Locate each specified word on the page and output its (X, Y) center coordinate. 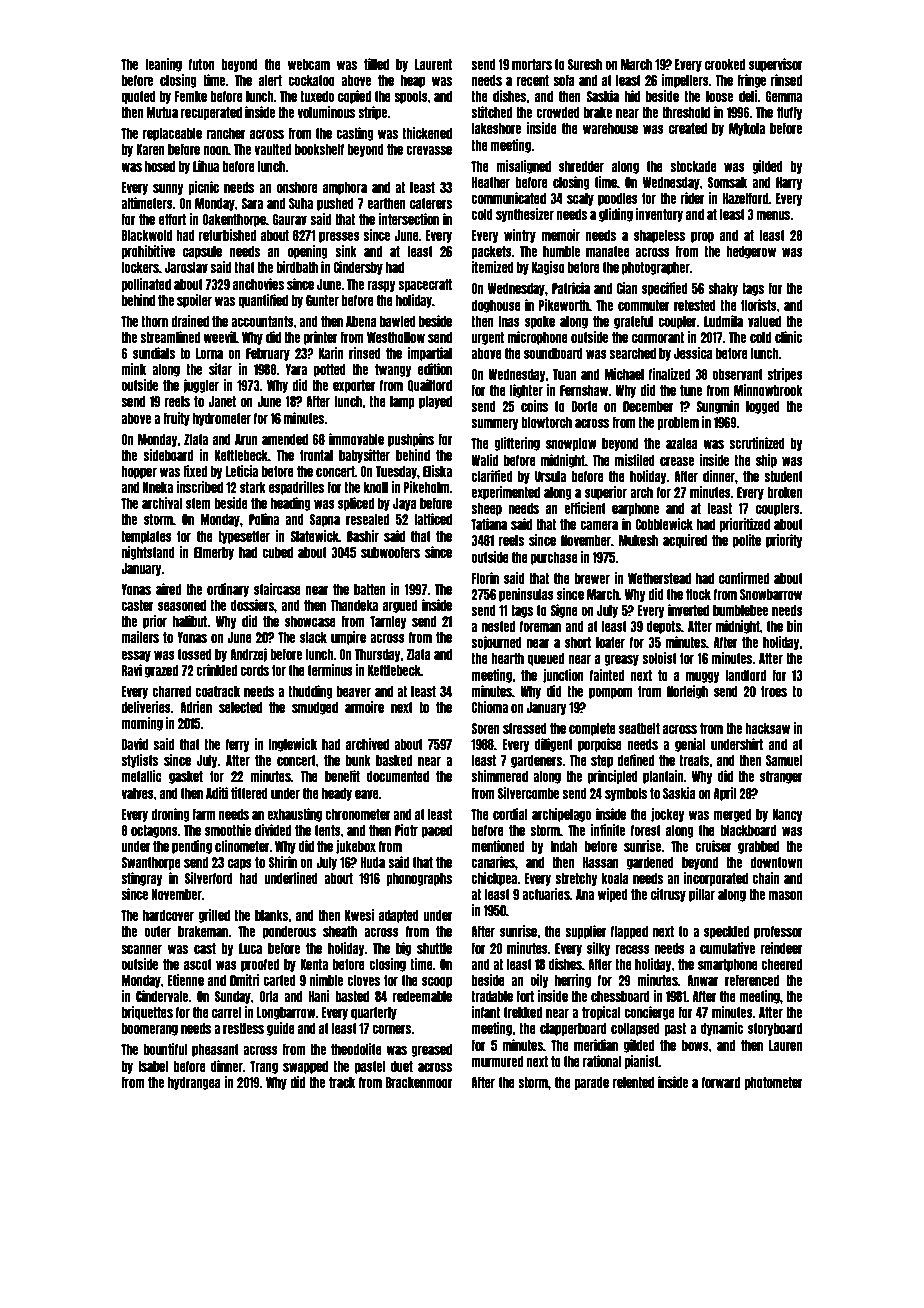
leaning (163, 65)
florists (759, 305)
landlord (745, 675)
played (435, 402)
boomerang (149, 1029)
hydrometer (222, 419)
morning (142, 724)
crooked (725, 64)
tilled (376, 64)
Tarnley (388, 622)
